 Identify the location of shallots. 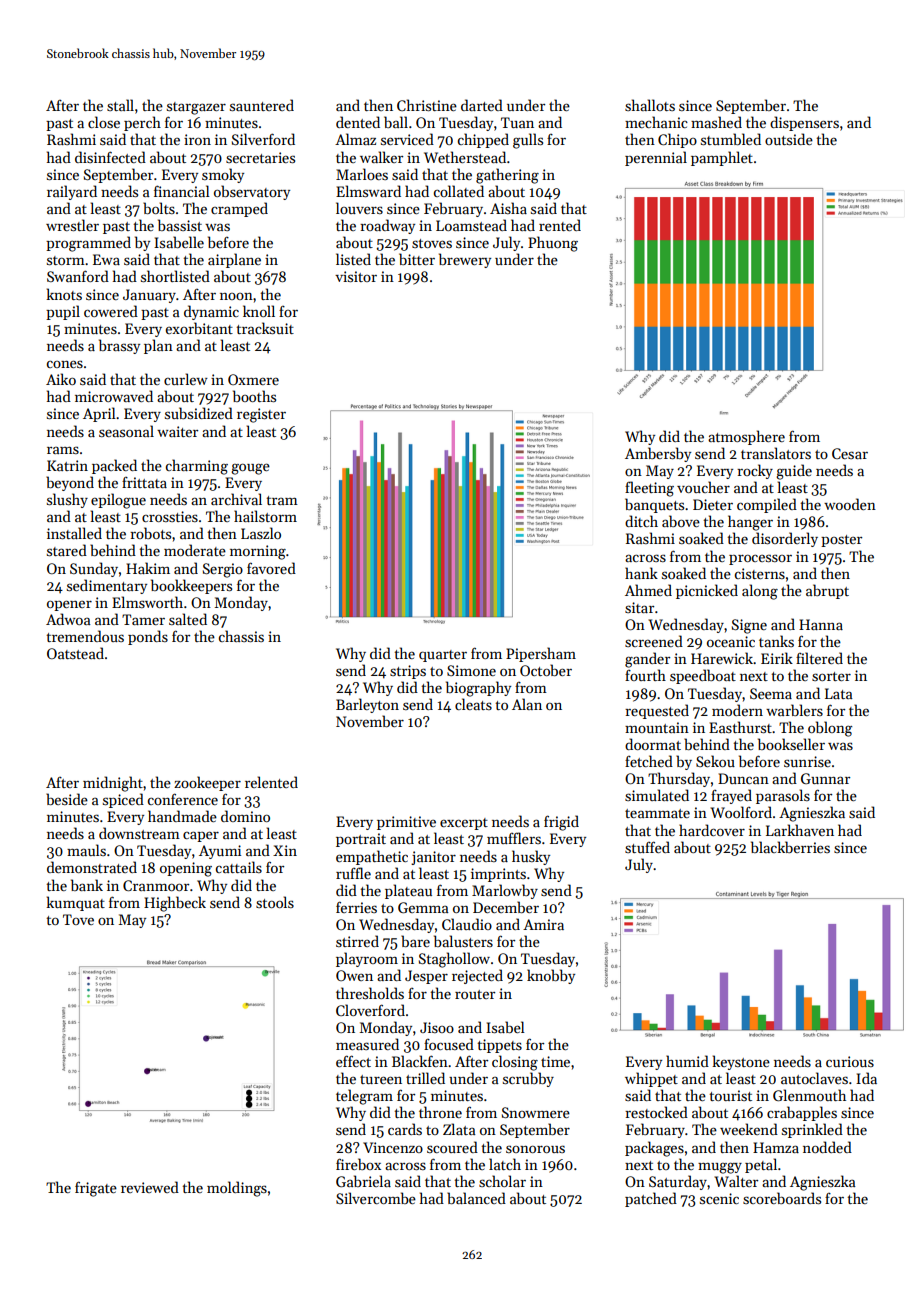
(650, 105).
